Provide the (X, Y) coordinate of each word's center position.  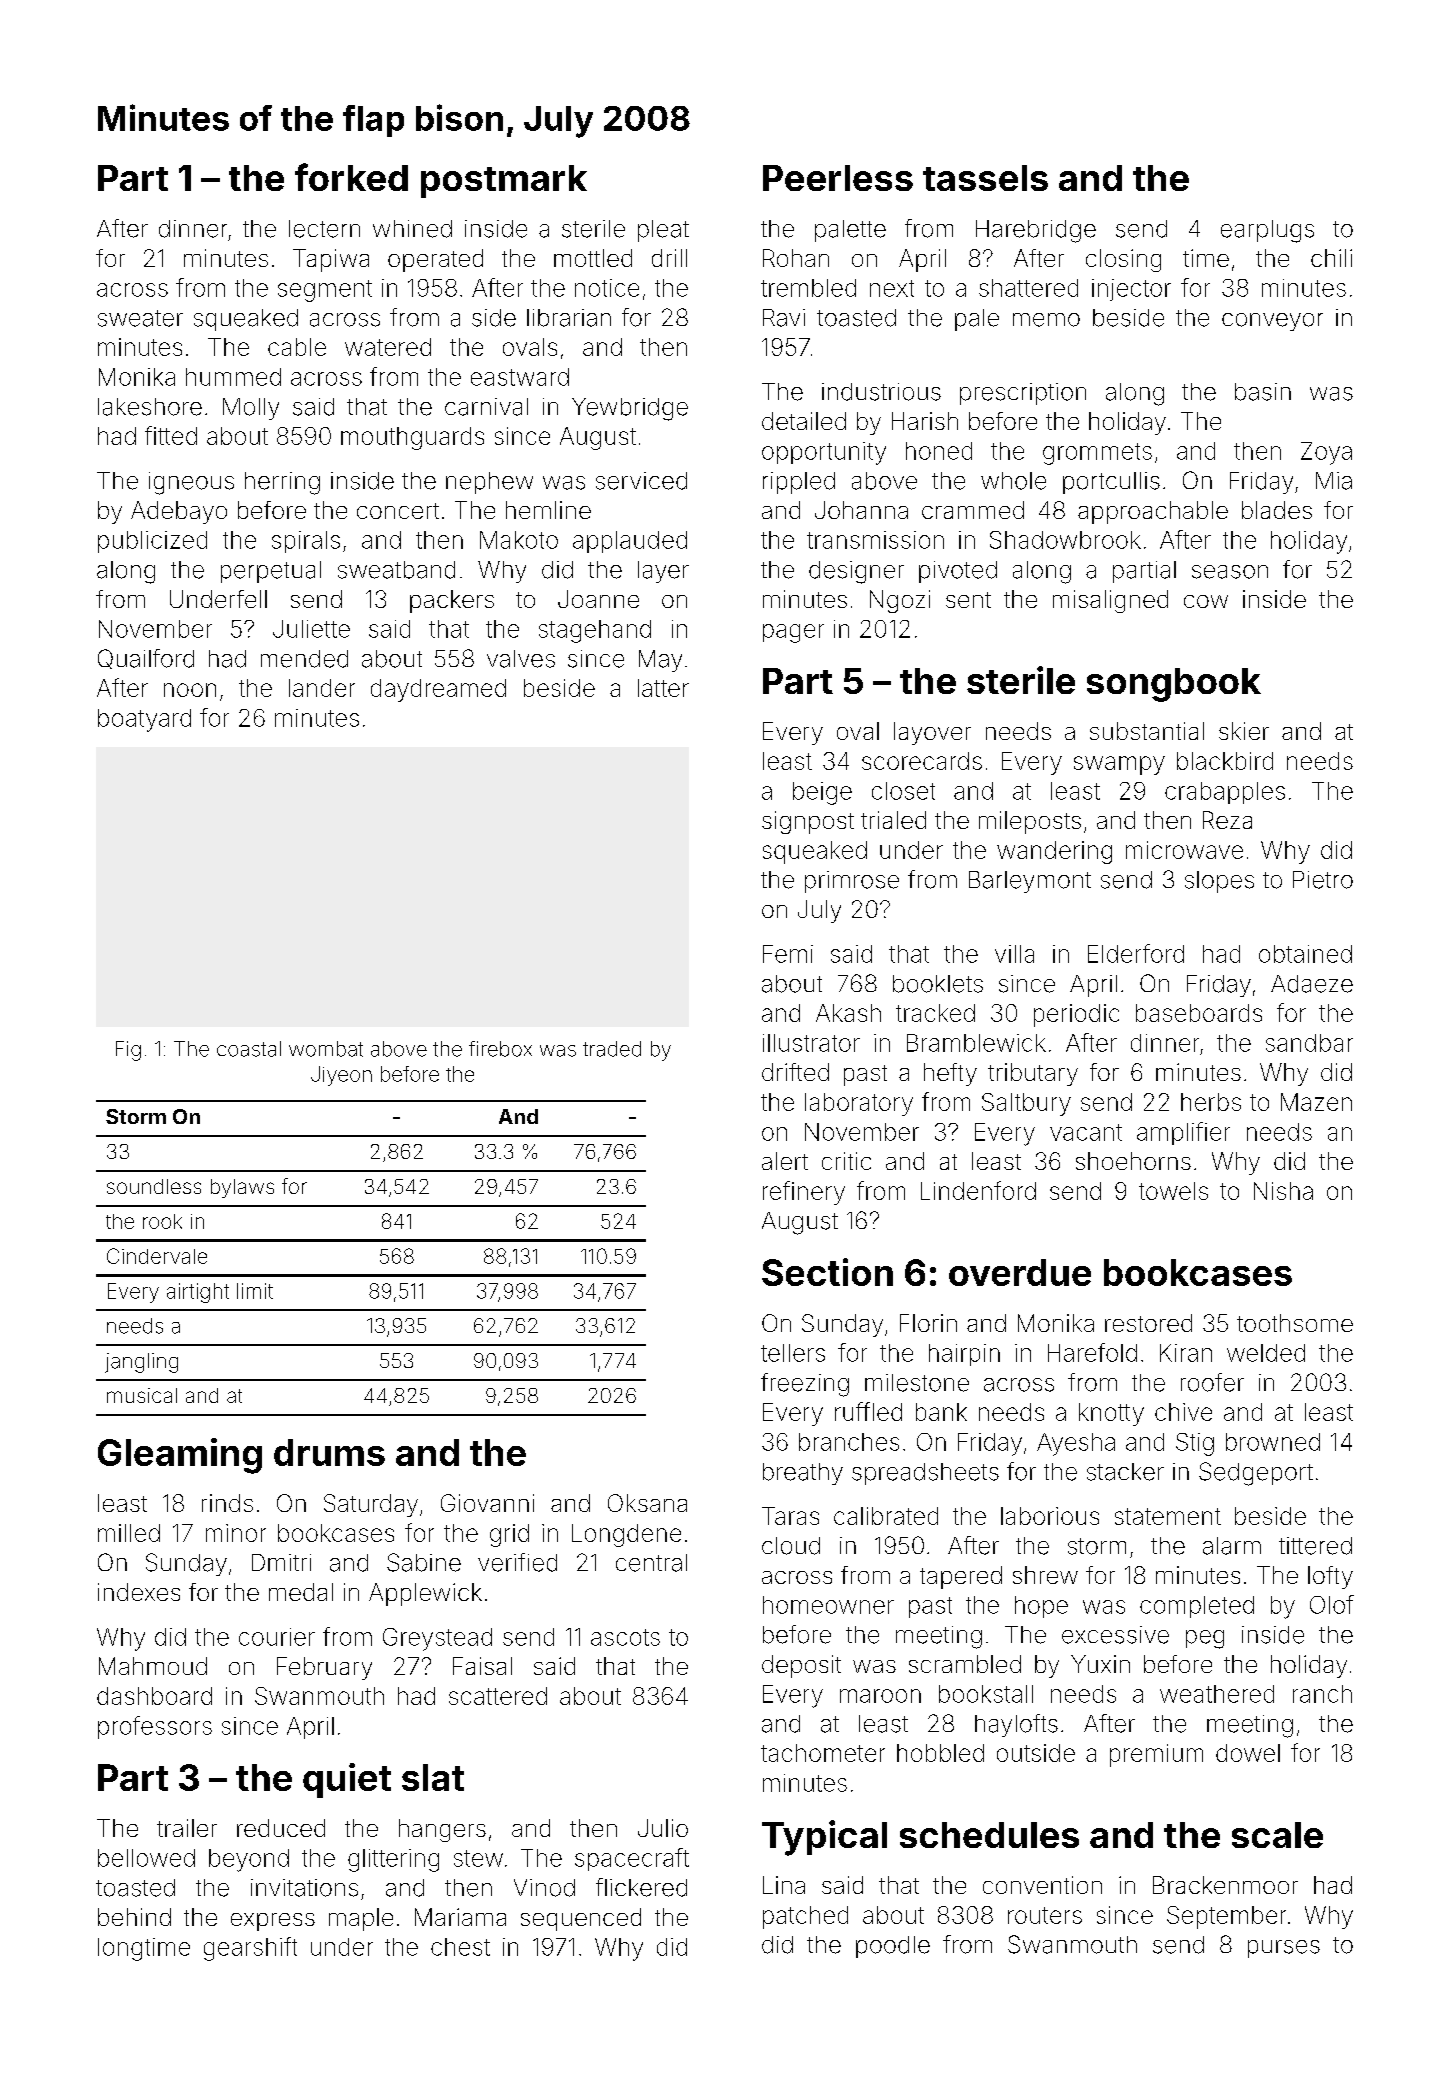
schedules (989, 1835)
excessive (1115, 1635)
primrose (852, 882)
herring (282, 483)
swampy (1119, 765)
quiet (347, 1780)
